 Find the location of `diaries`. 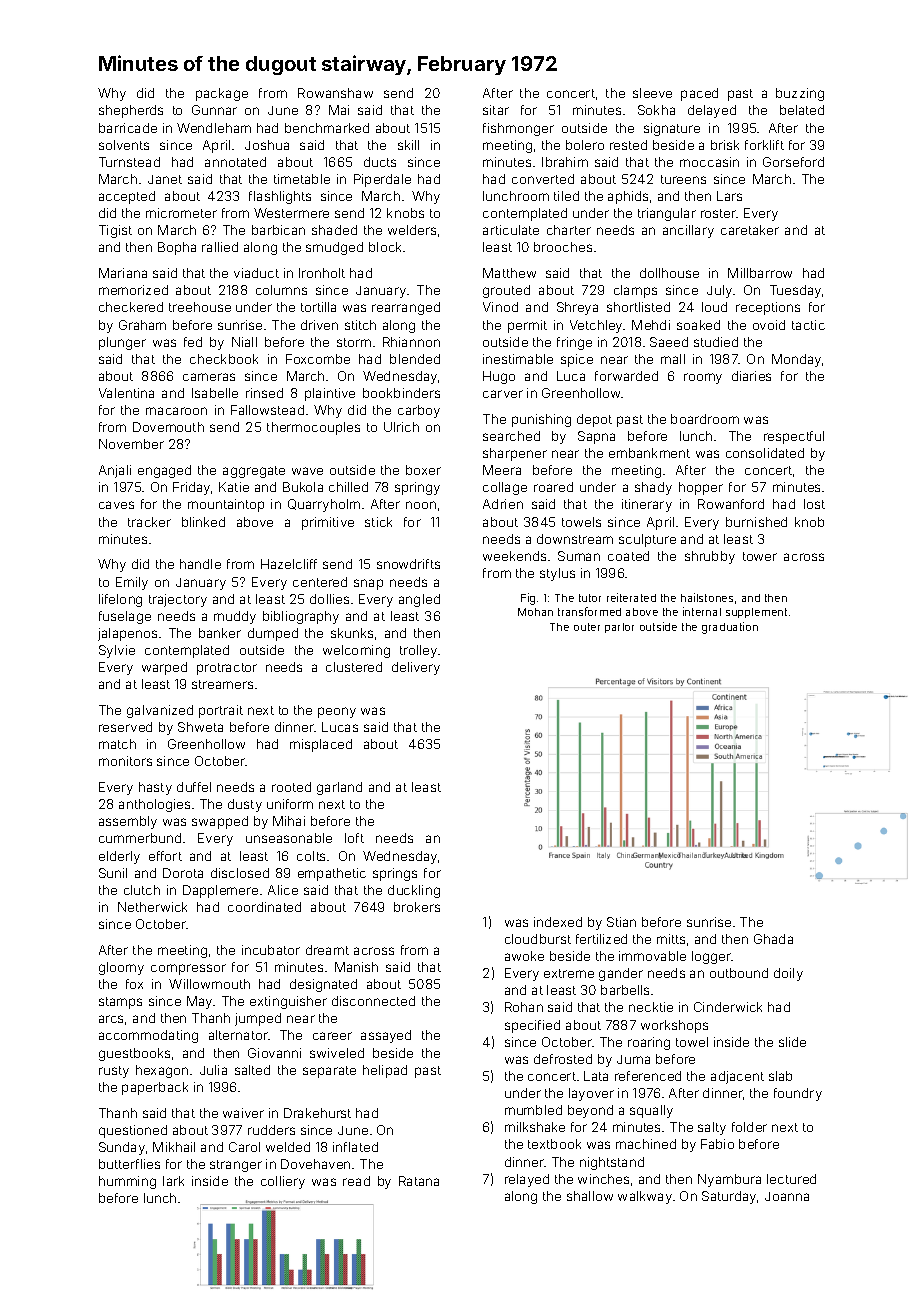

diaries is located at coordinates (751, 376).
